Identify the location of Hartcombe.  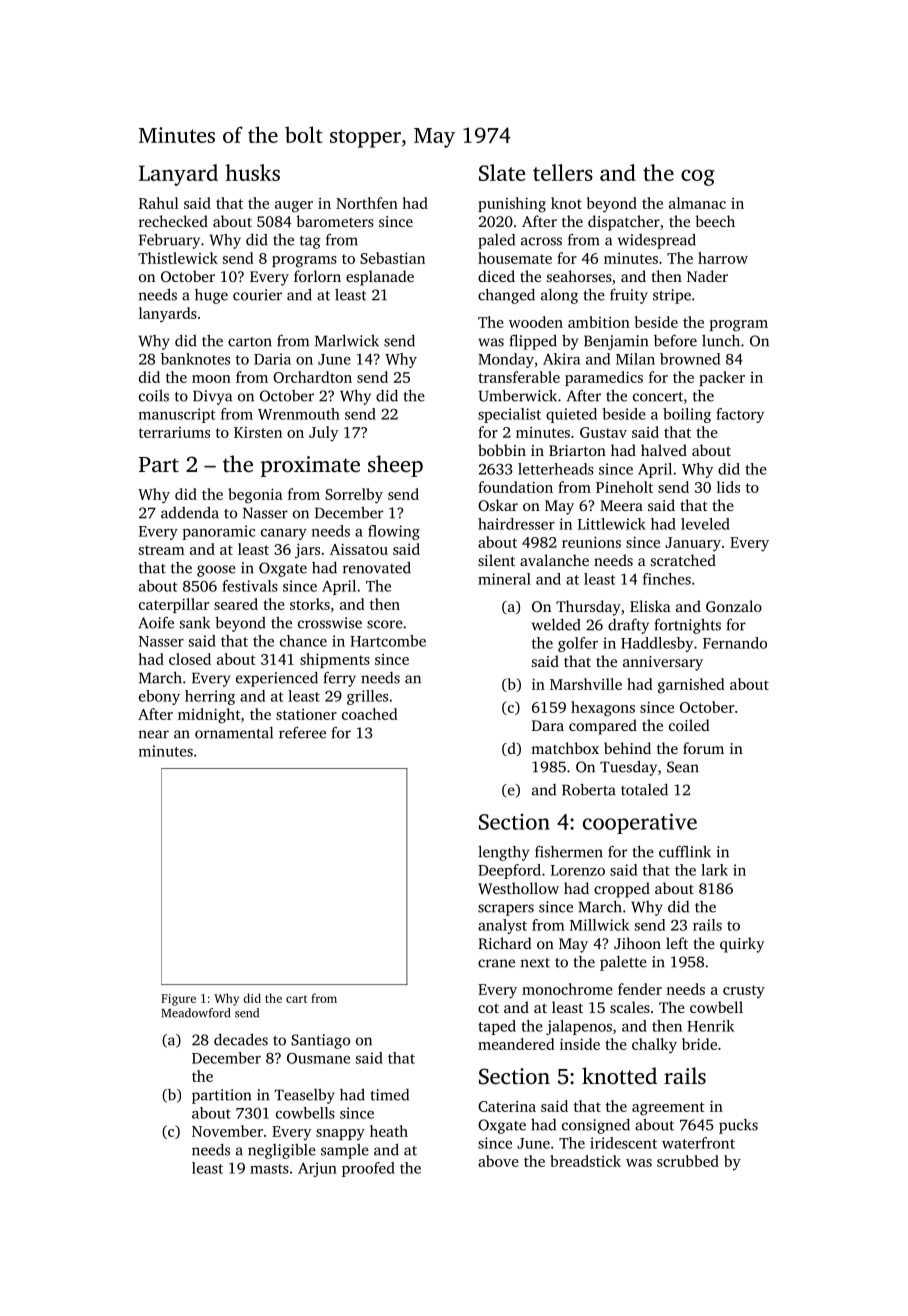
(388, 641).
